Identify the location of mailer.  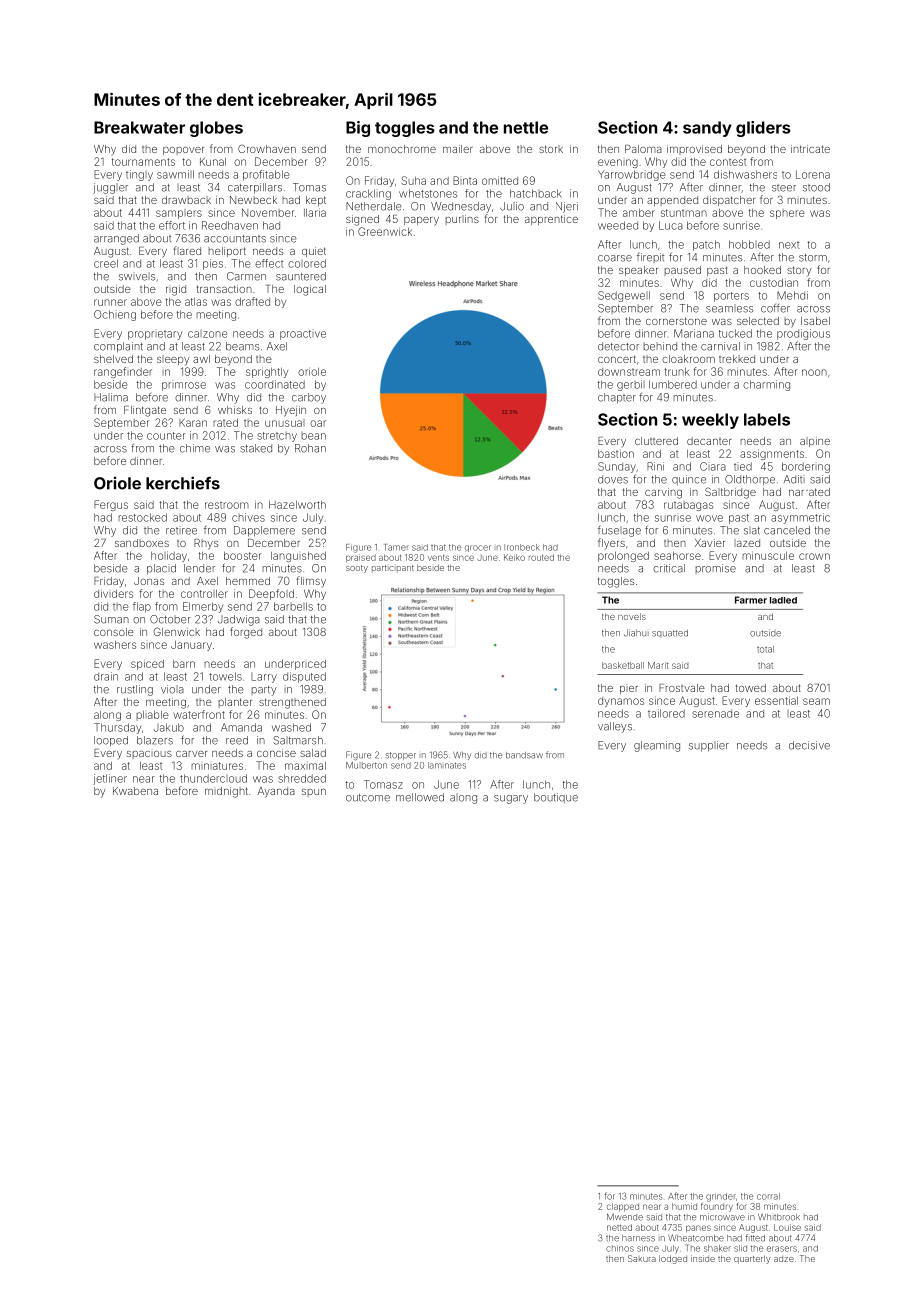
(458, 149).
